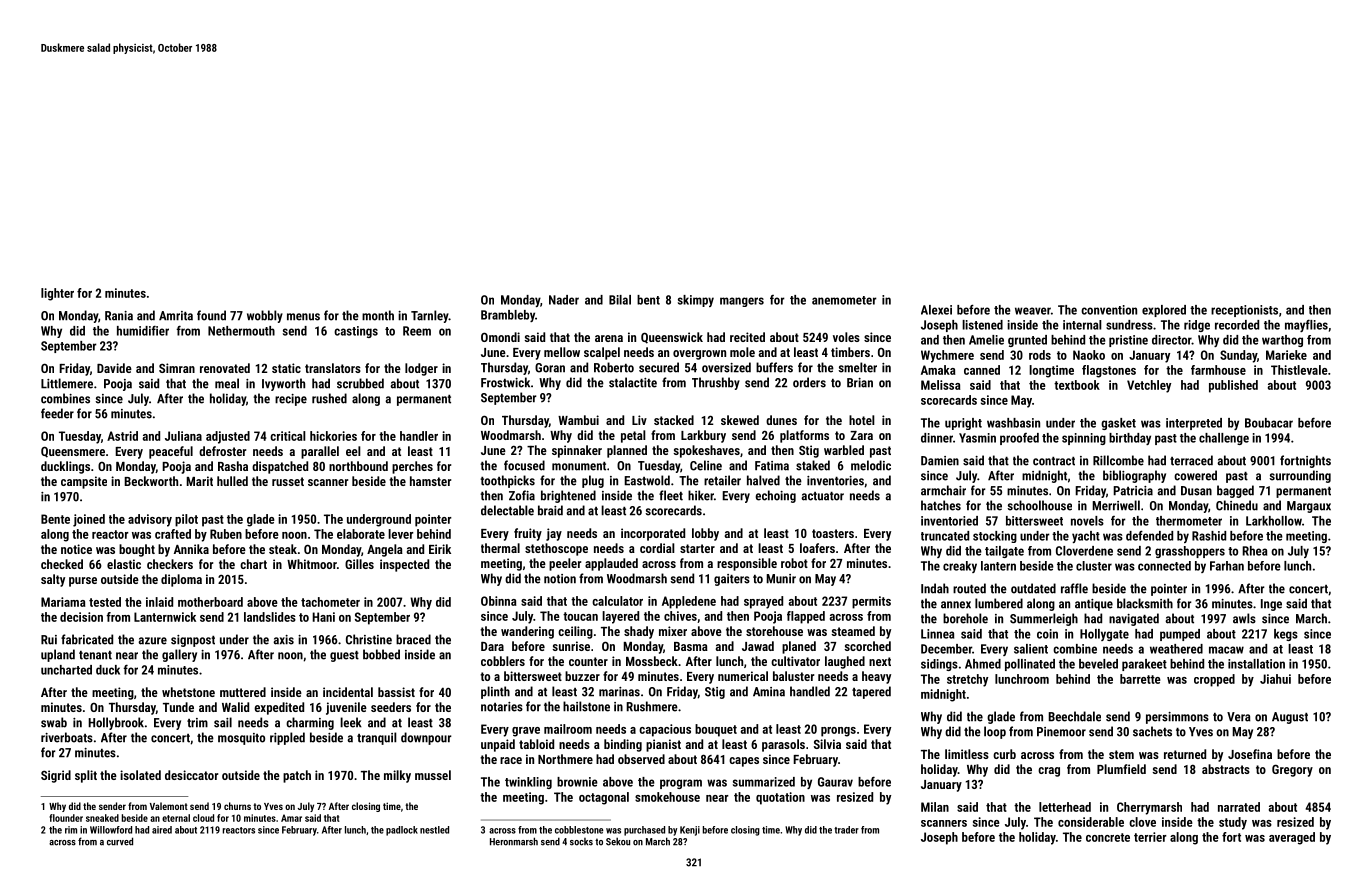 The image size is (1372, 887). Describe the element at coordinates (151, 481) in the screenshot. I see `Beckworth` at that location.
